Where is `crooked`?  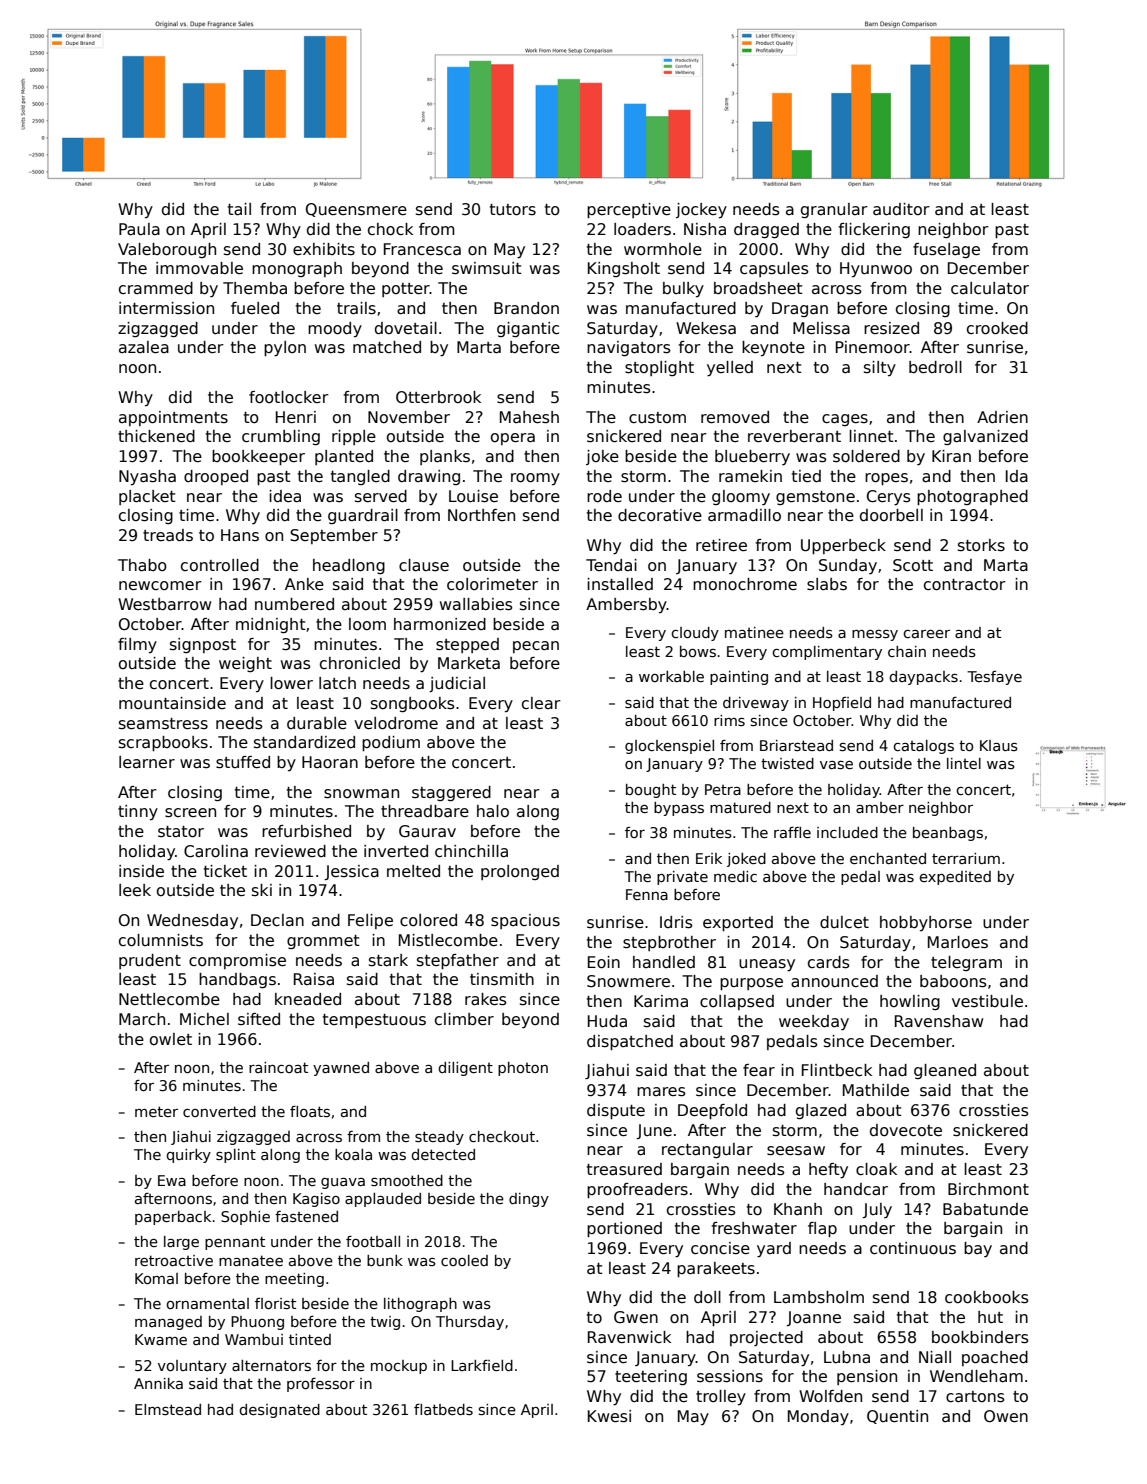
crooked is located at coordinates (997, 328).
